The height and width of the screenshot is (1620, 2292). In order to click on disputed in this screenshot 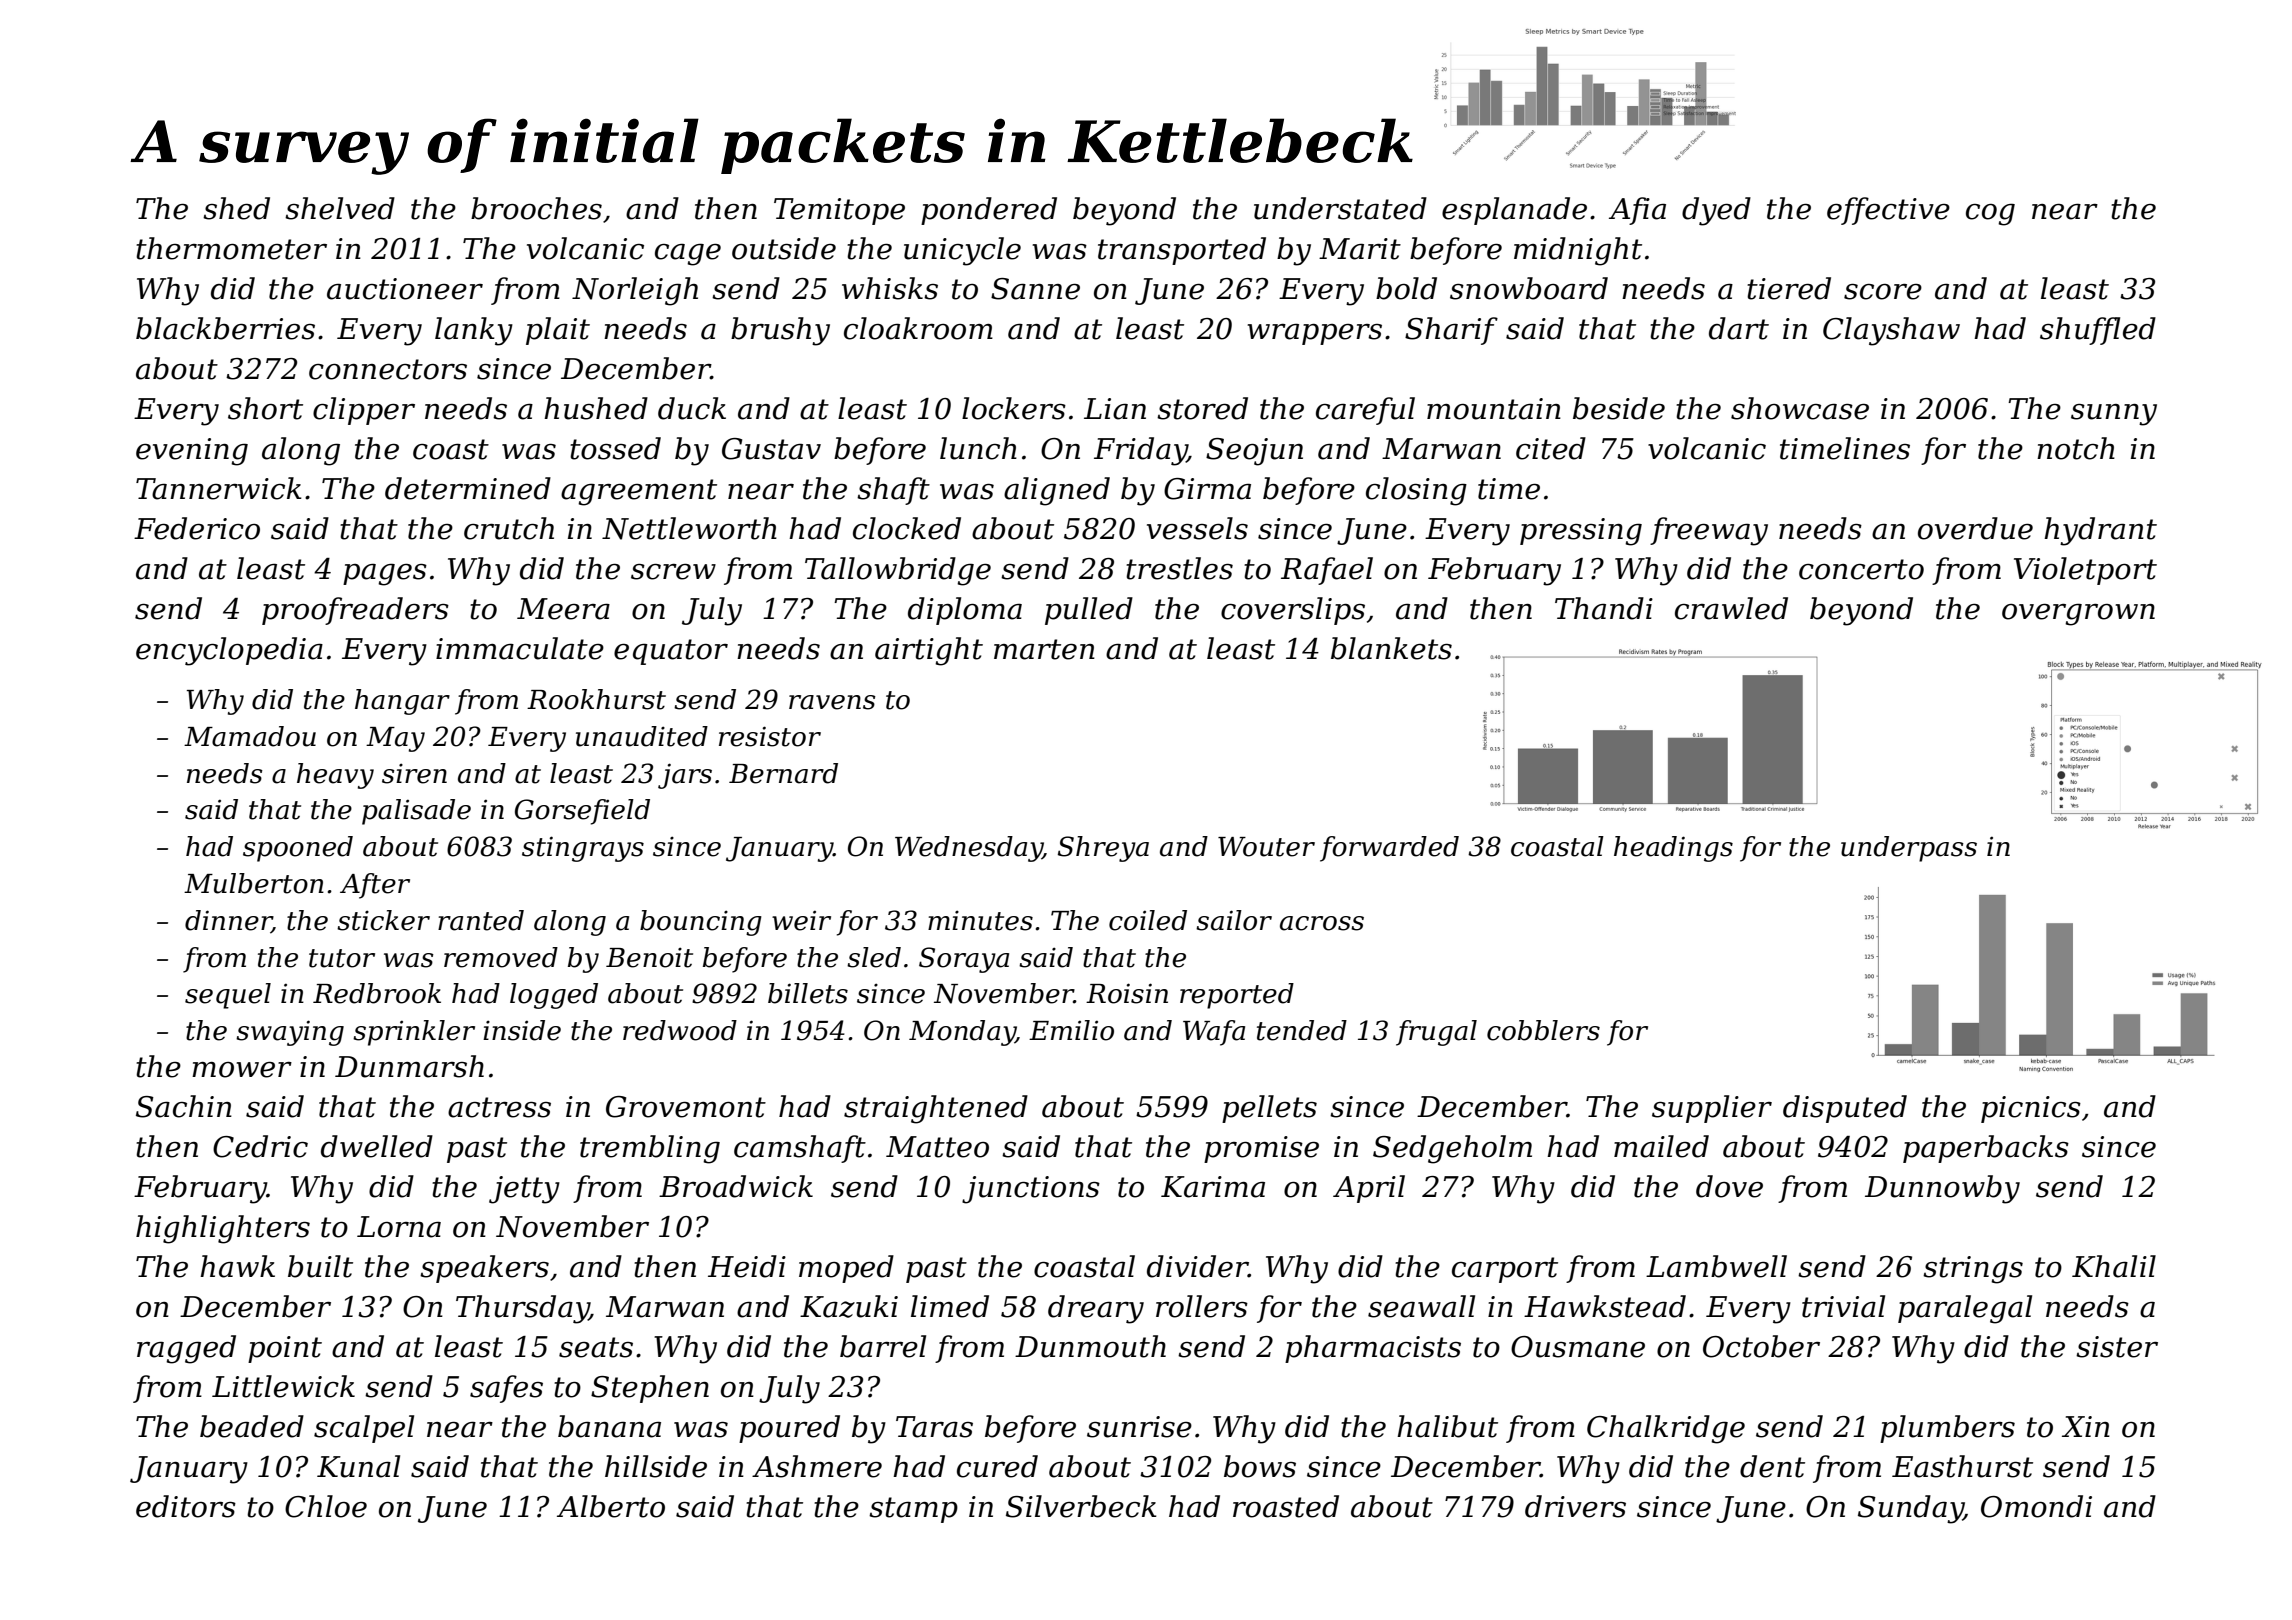, I will do `click(1845, 1109)`.
